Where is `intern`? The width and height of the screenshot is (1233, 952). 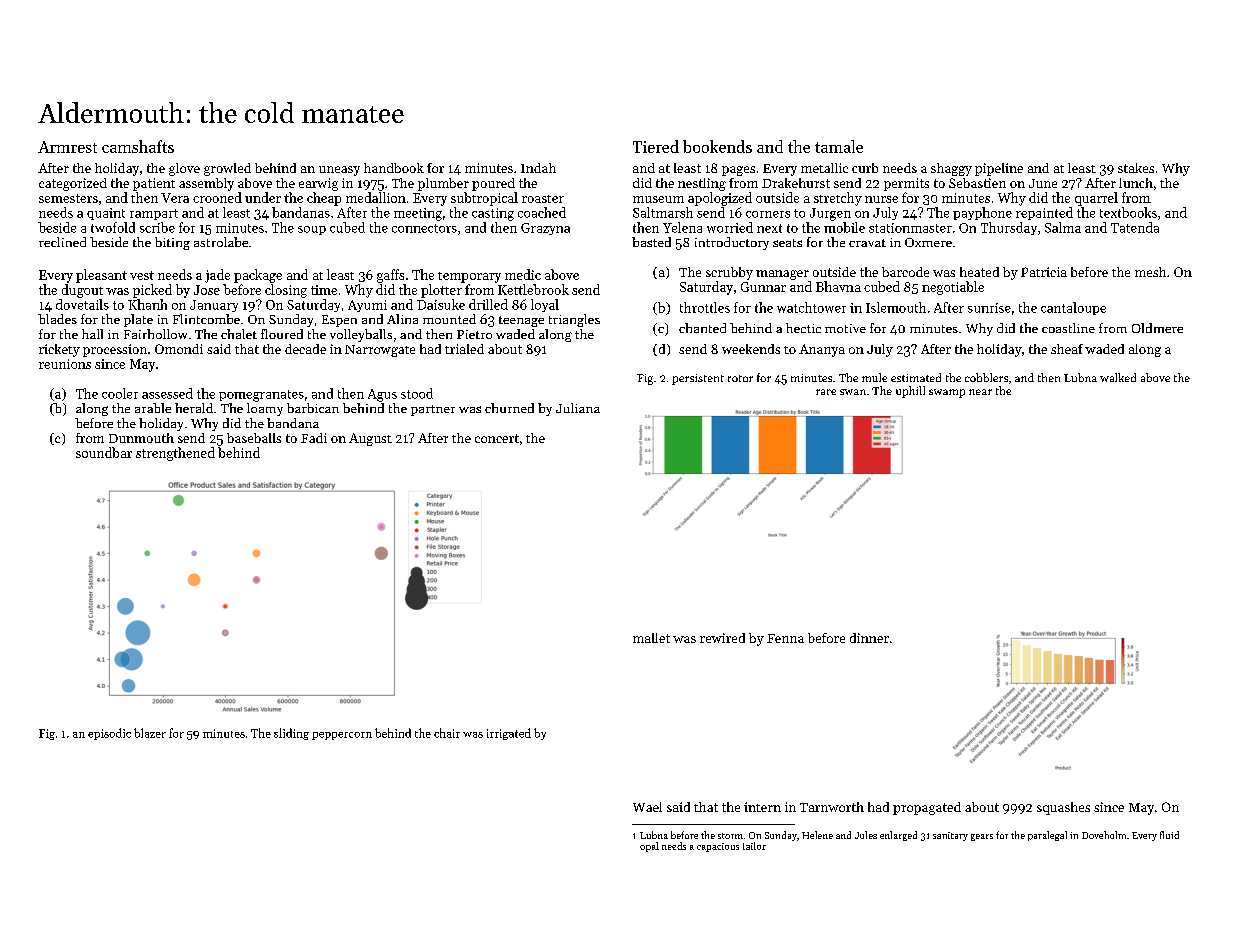
intern is located at coordinates (762, 807).
